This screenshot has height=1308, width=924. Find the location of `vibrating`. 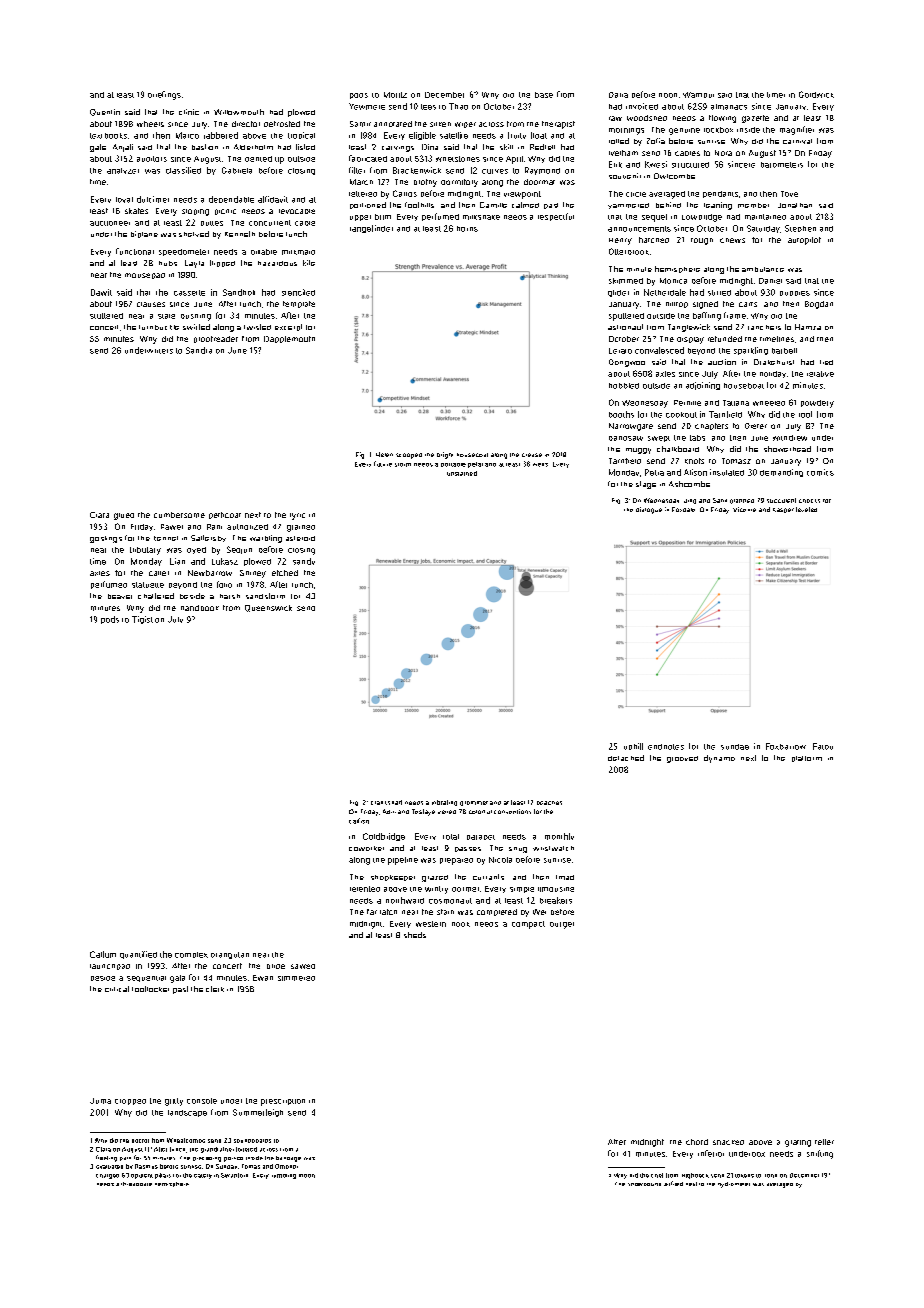

vibrating is located at coordinates (444, 803).
